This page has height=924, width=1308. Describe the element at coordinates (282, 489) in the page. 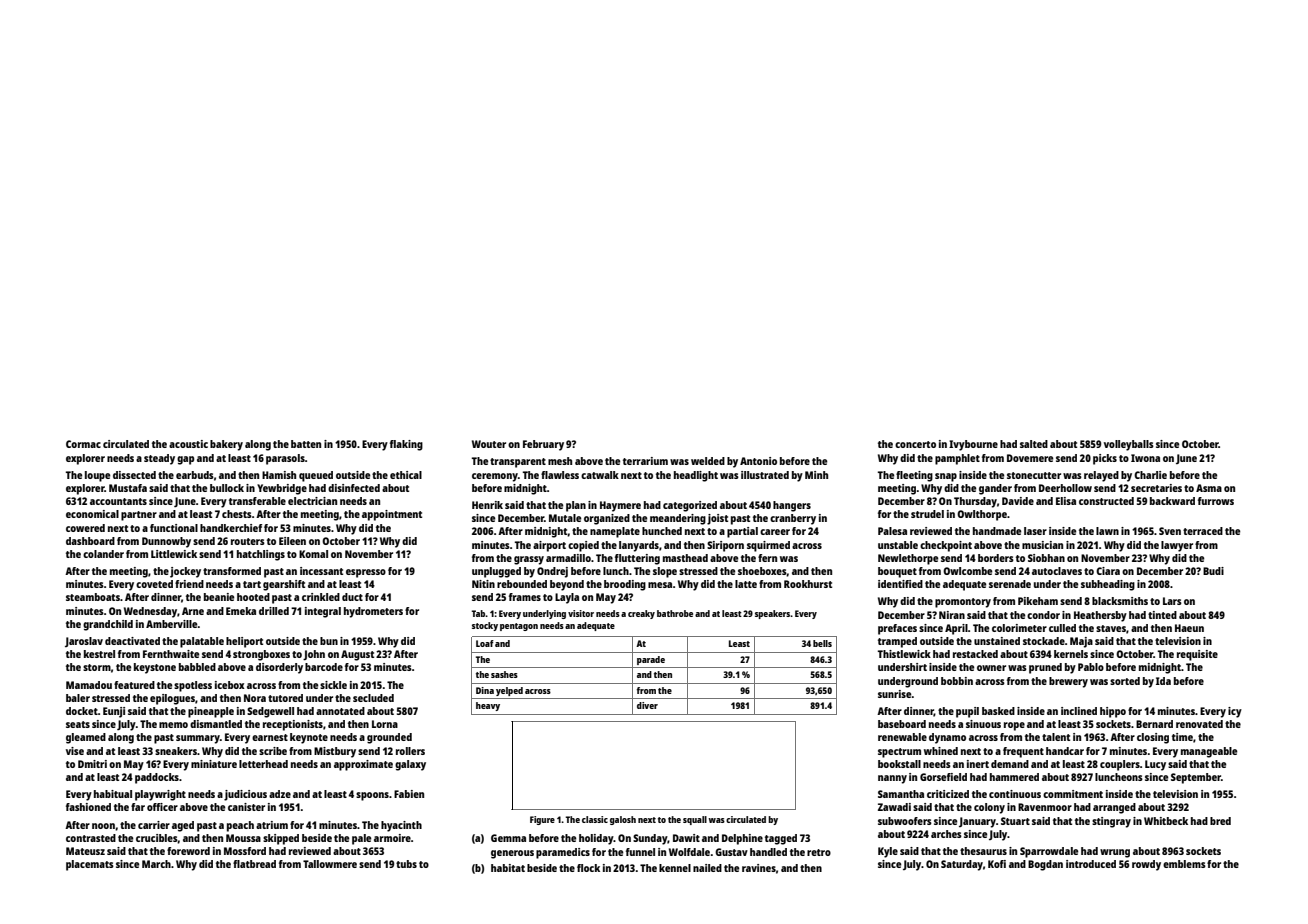

I see `Yewbridge` at that location.
